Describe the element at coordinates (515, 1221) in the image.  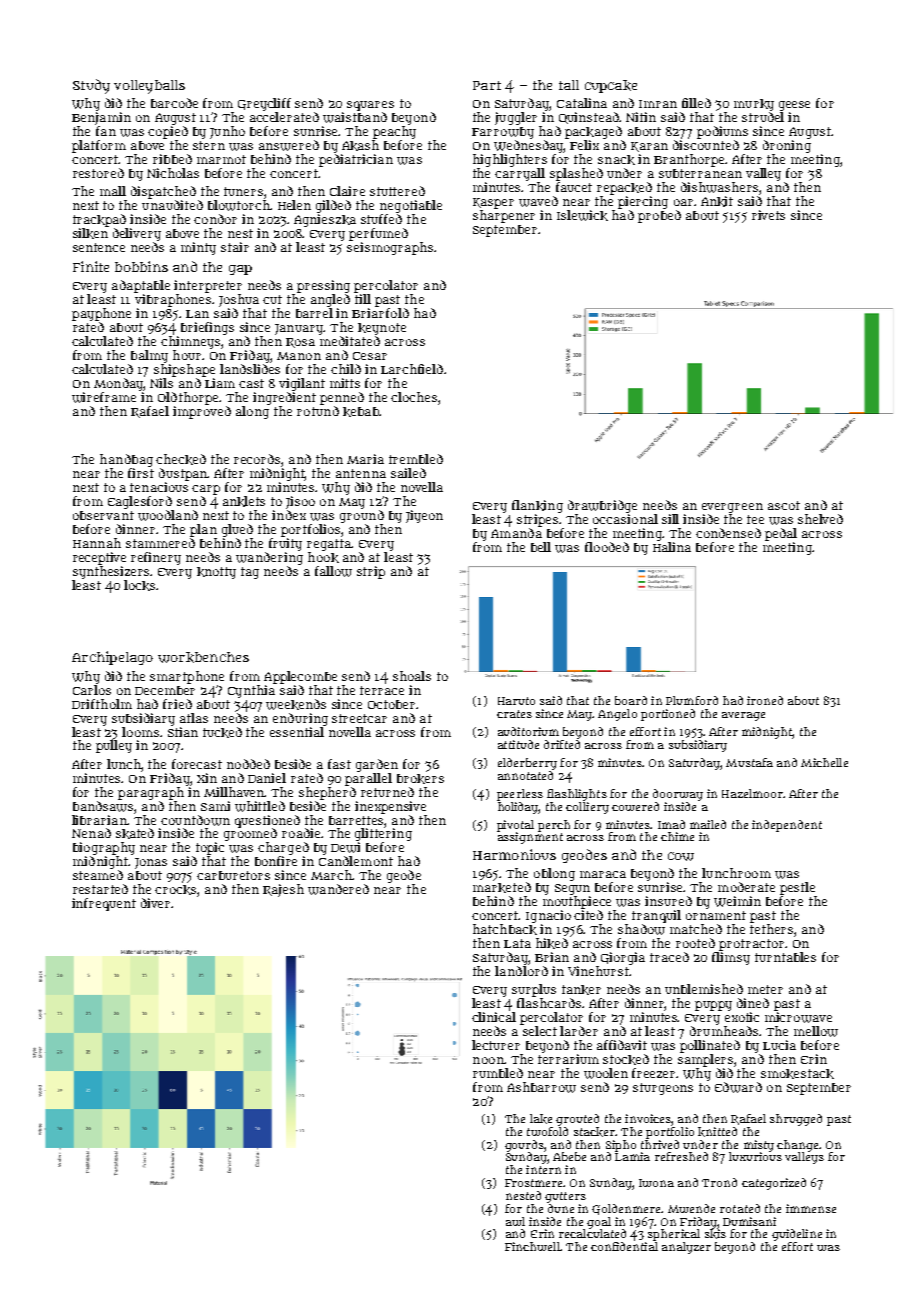
I see `awl` at that location.
